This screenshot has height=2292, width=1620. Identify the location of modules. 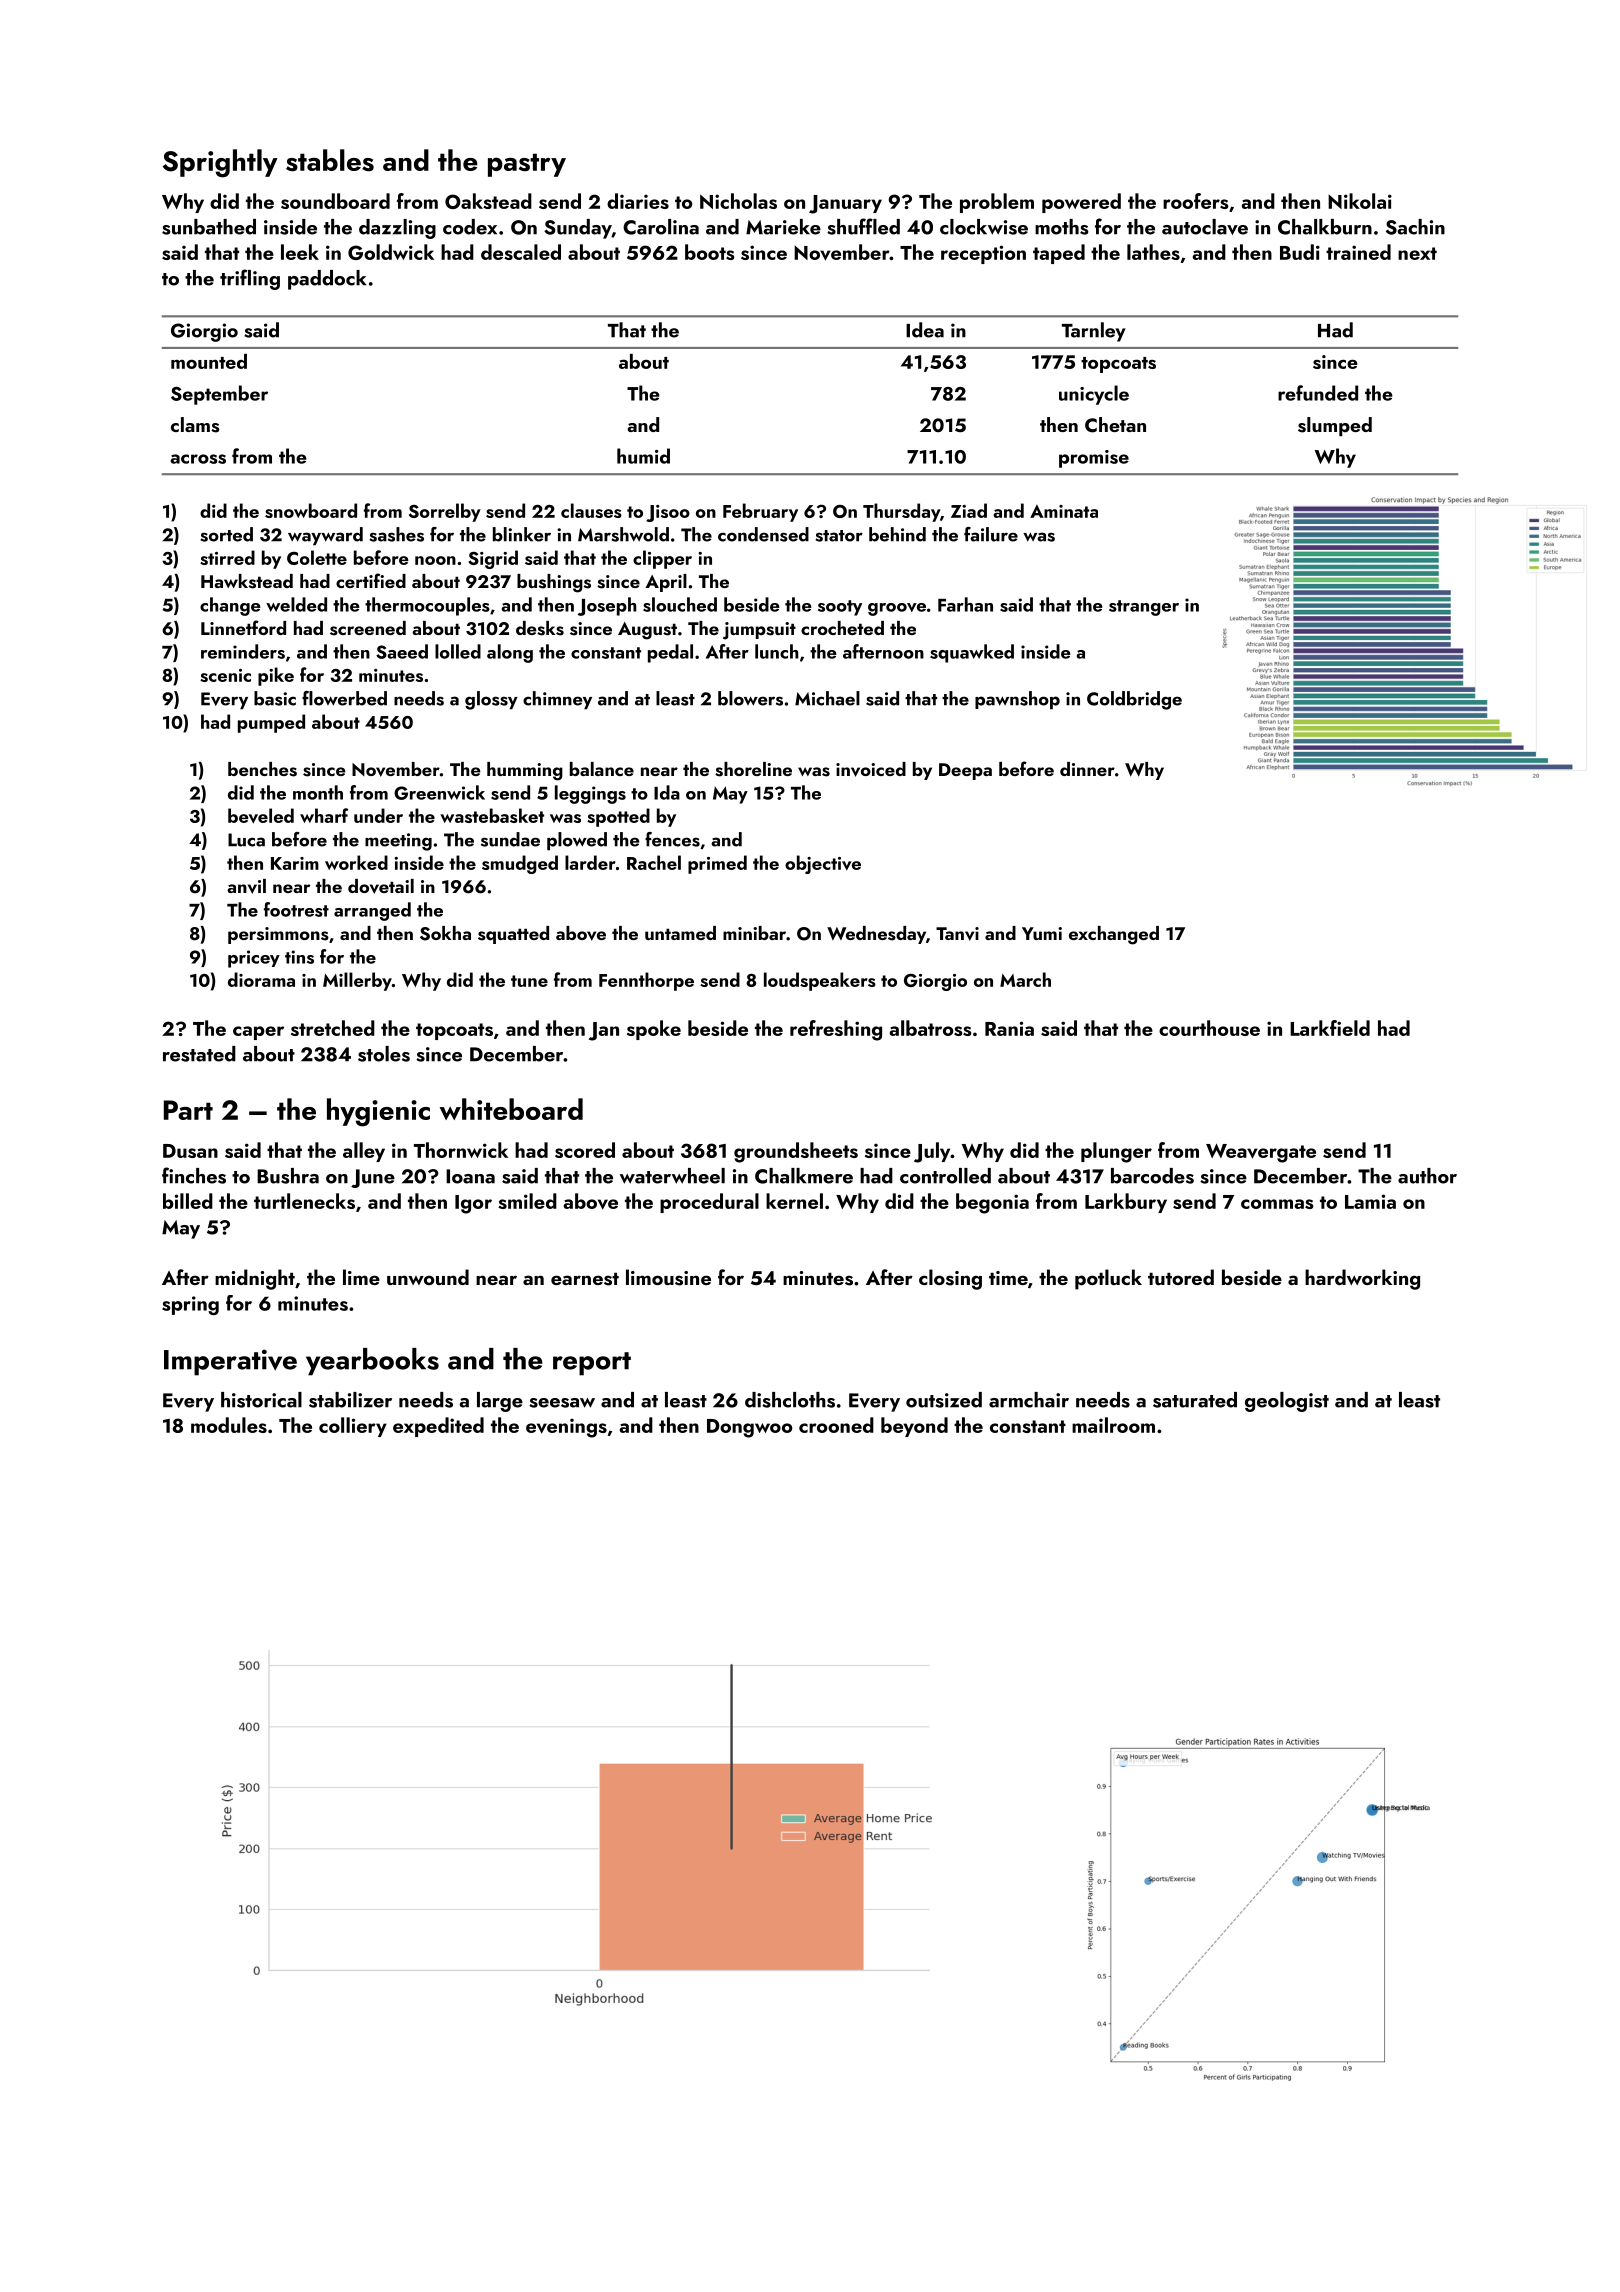
(229, 1425).
